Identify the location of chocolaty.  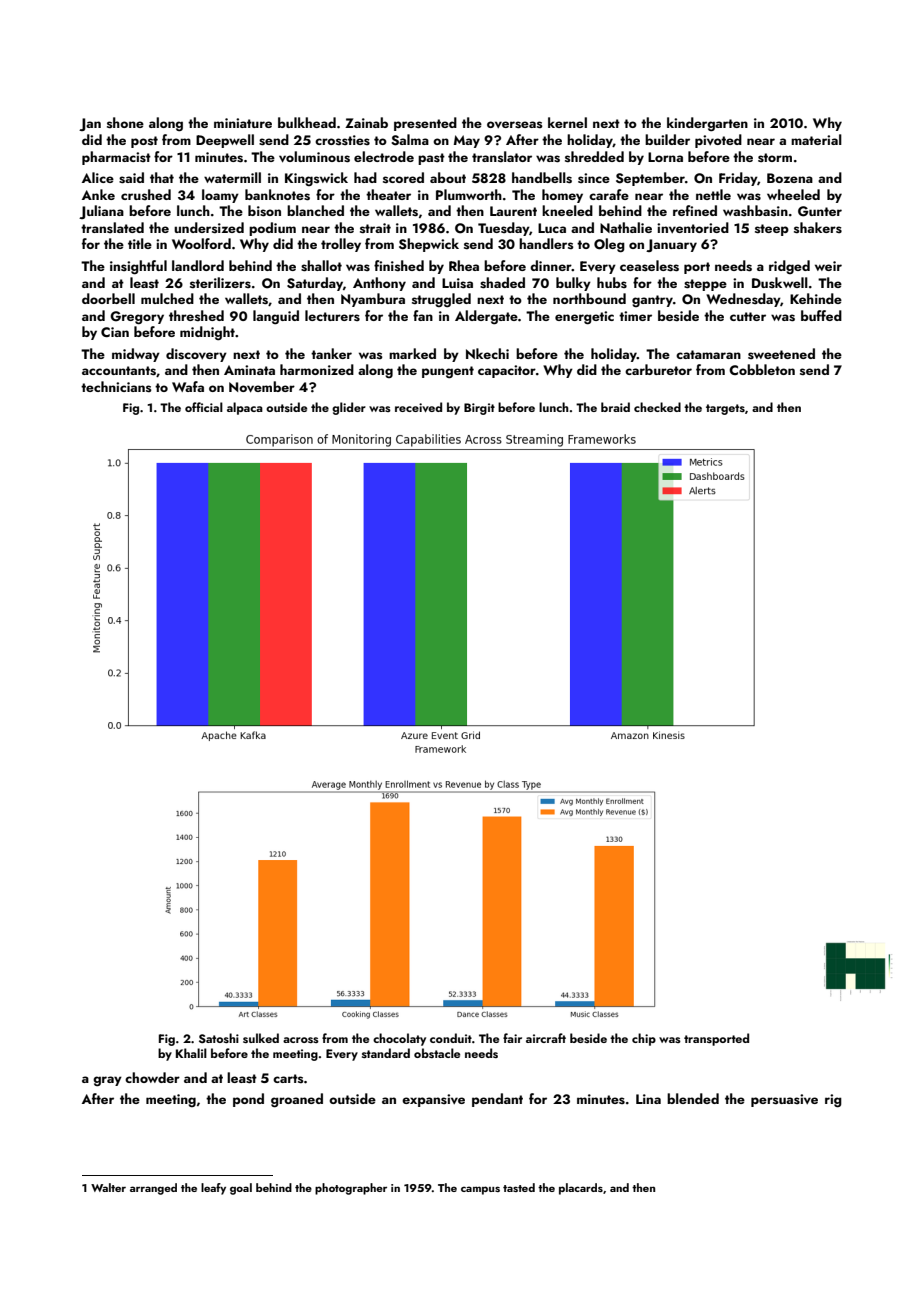
(399, 1039).
